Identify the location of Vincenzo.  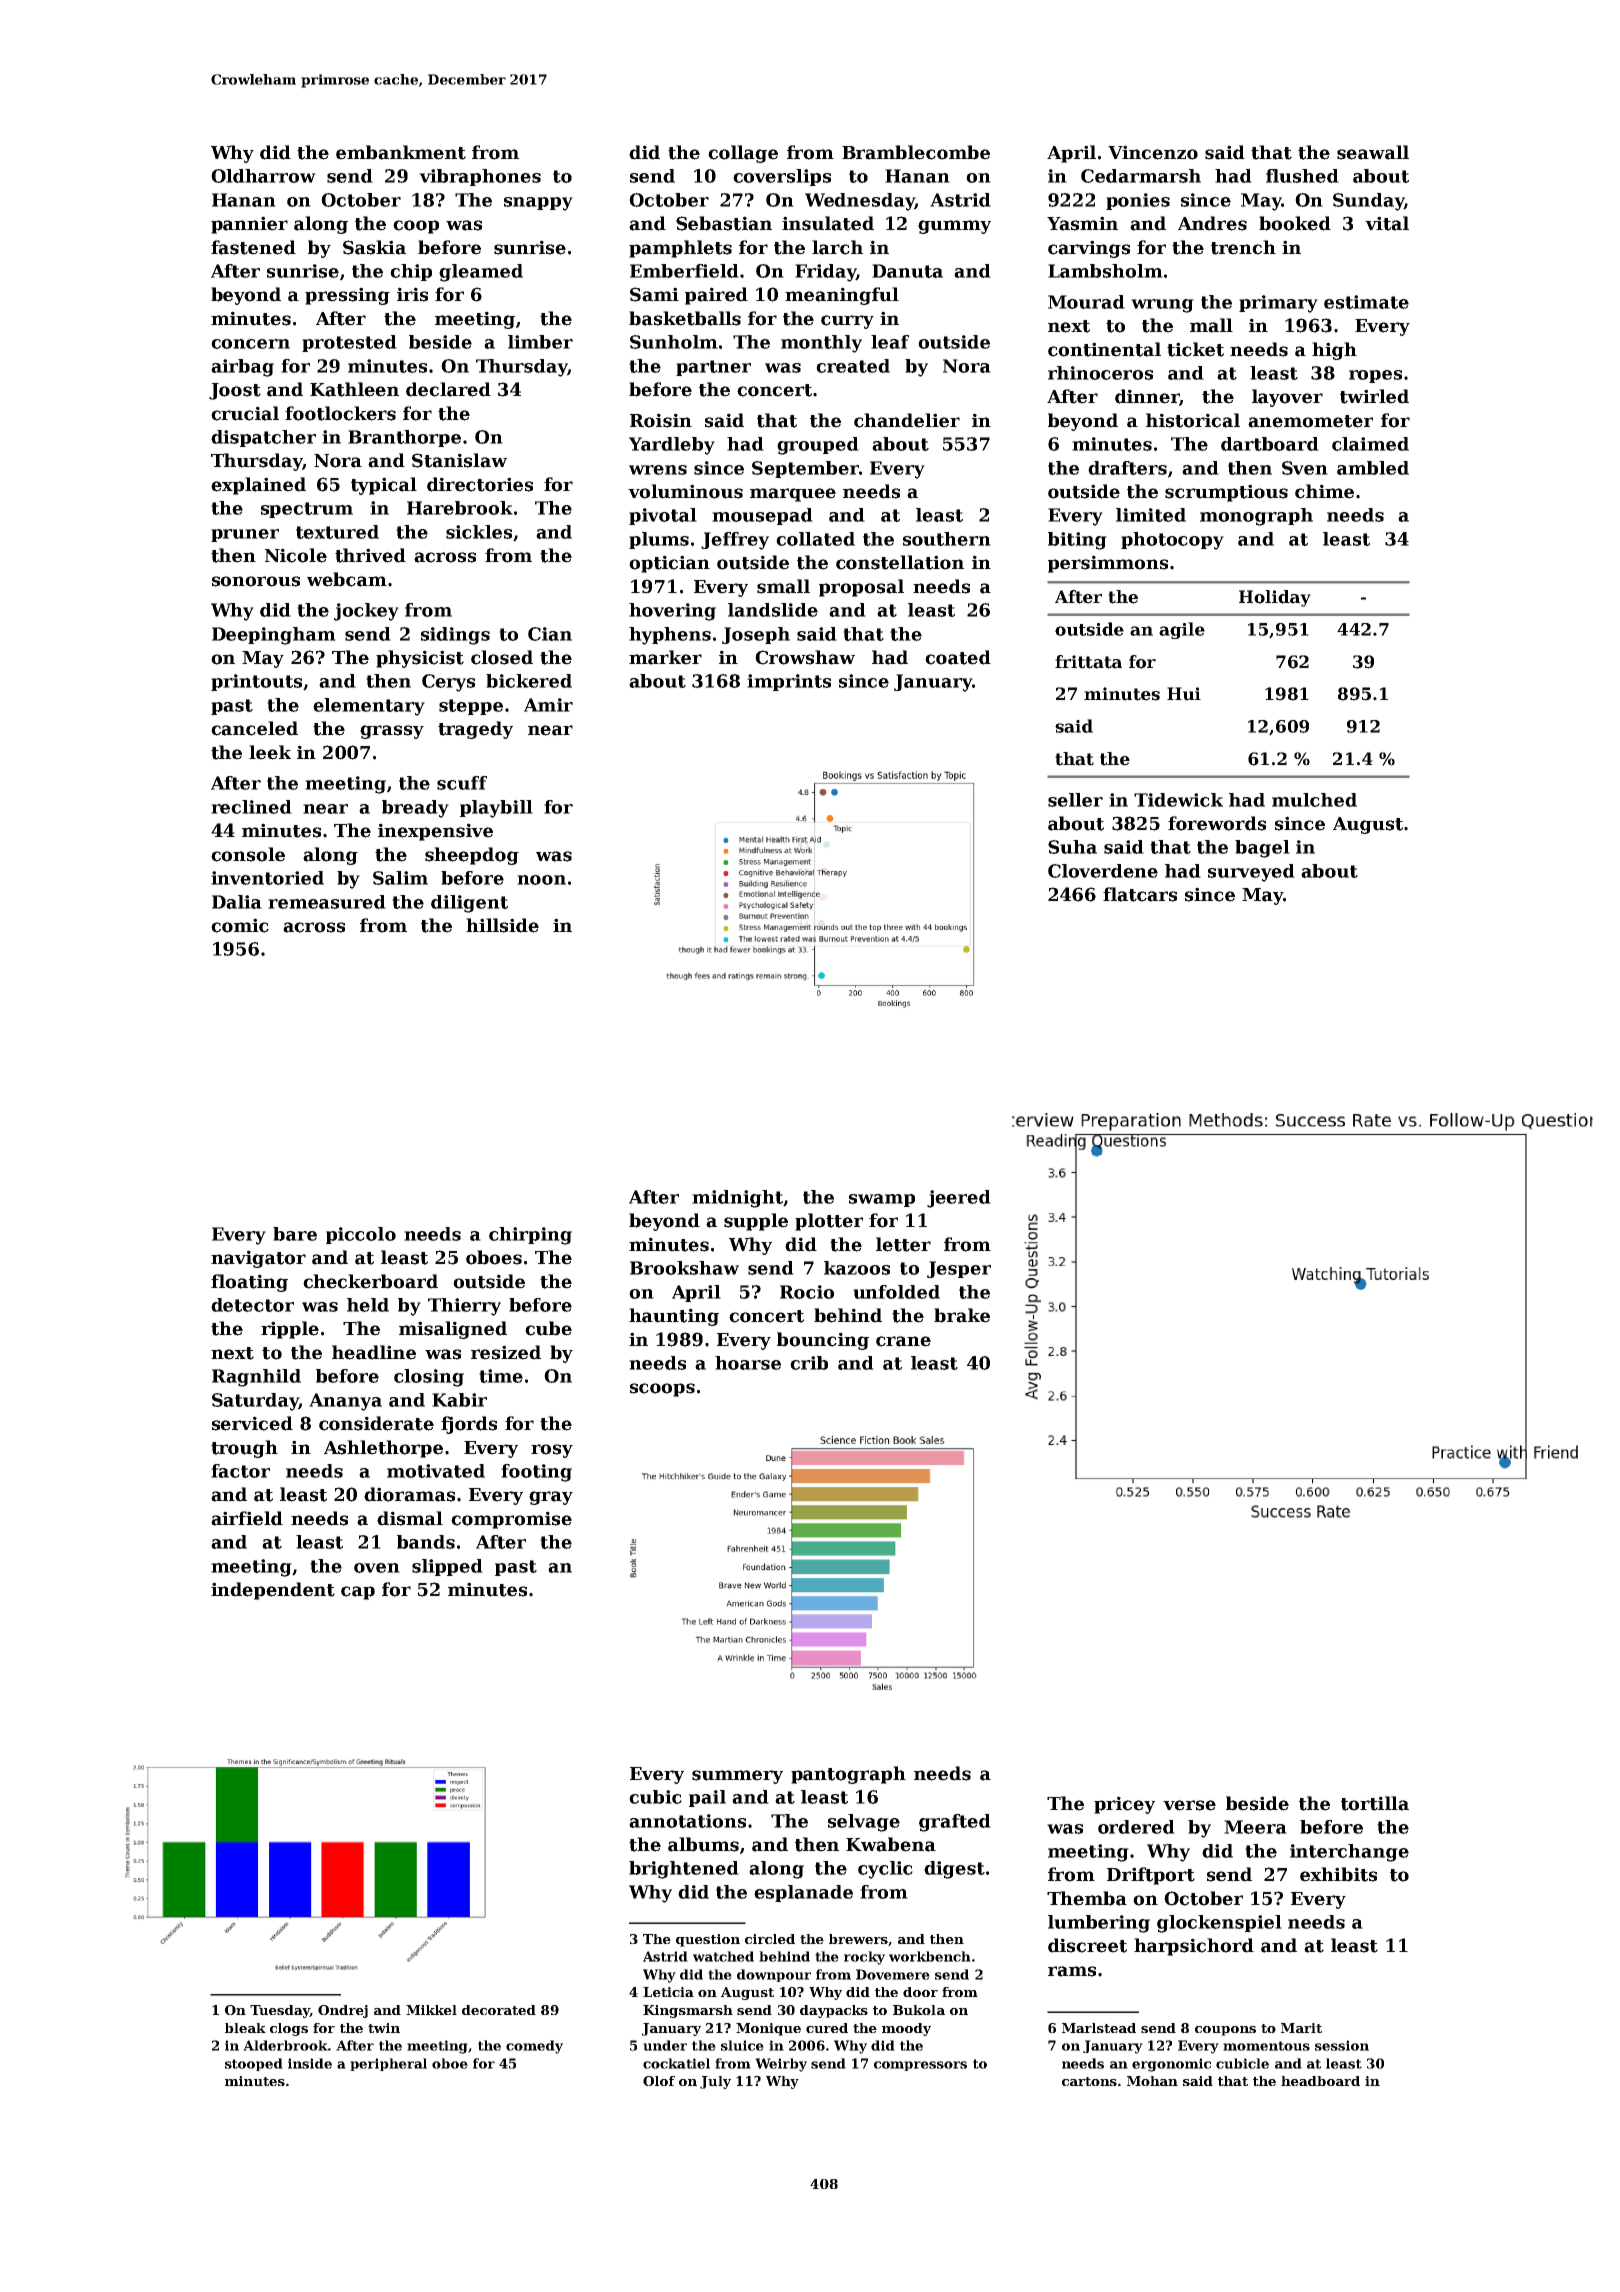
(1153, 152).
